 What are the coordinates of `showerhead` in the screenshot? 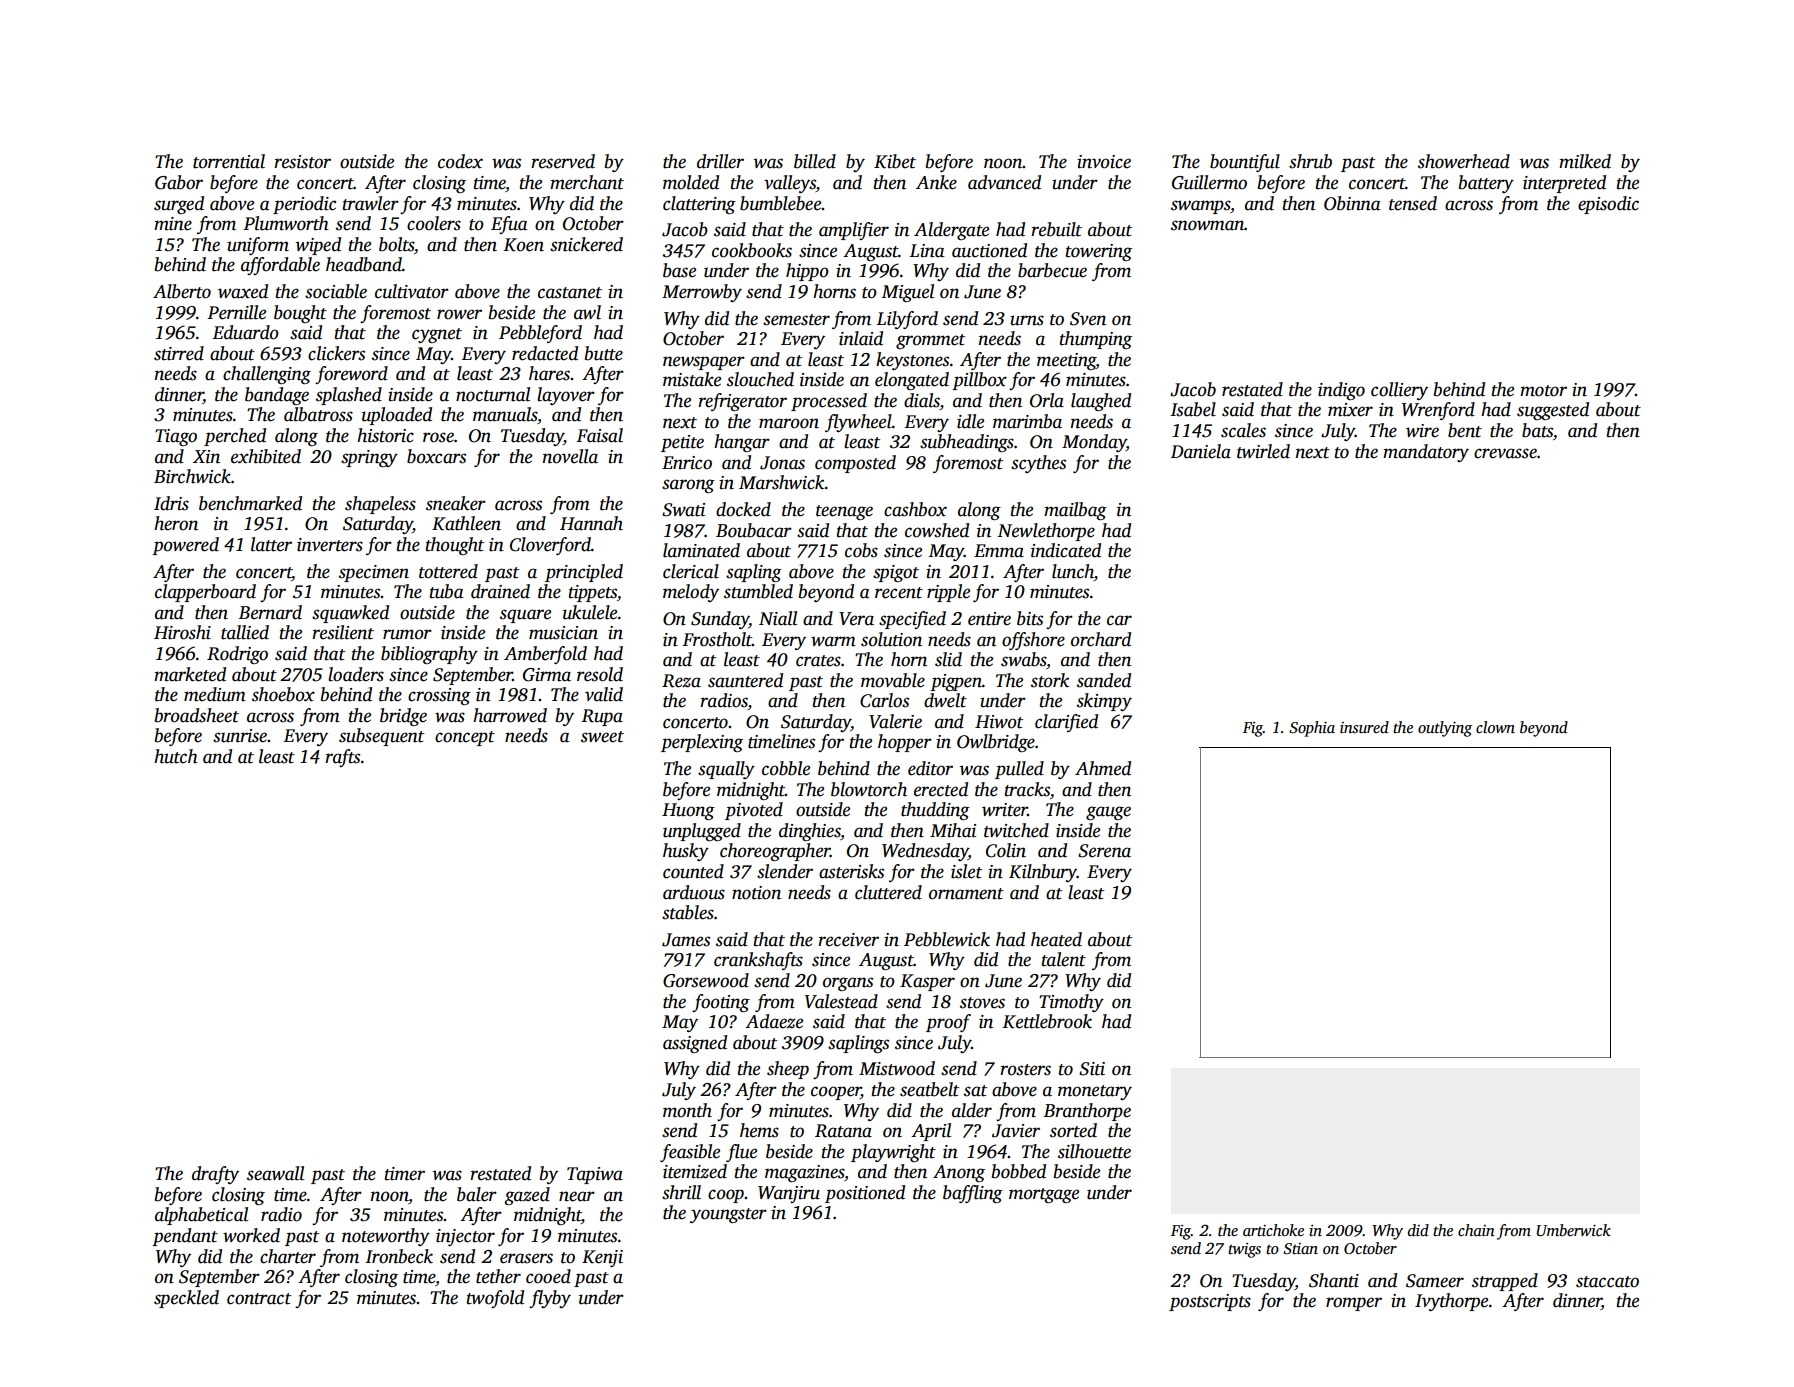 It's located at (1464, 161).
